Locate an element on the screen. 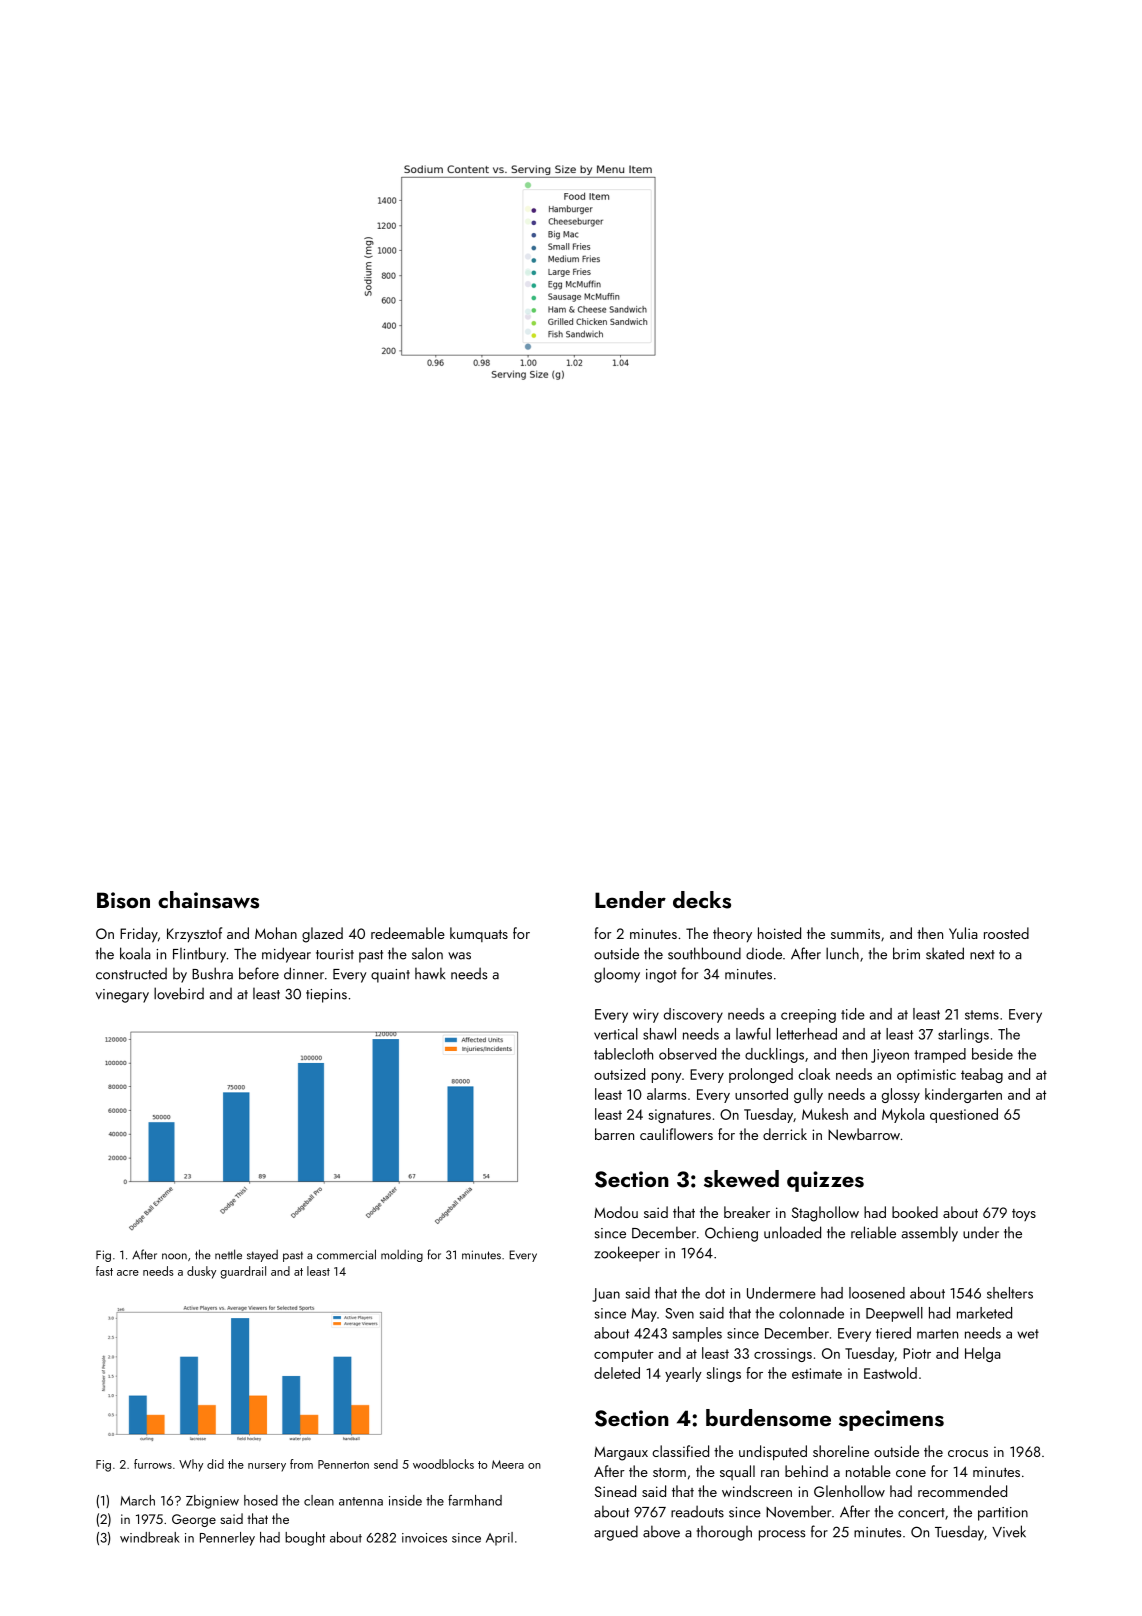 This screenshot has height=1616, width=1142. George is located at coordinates (194, 1520).
